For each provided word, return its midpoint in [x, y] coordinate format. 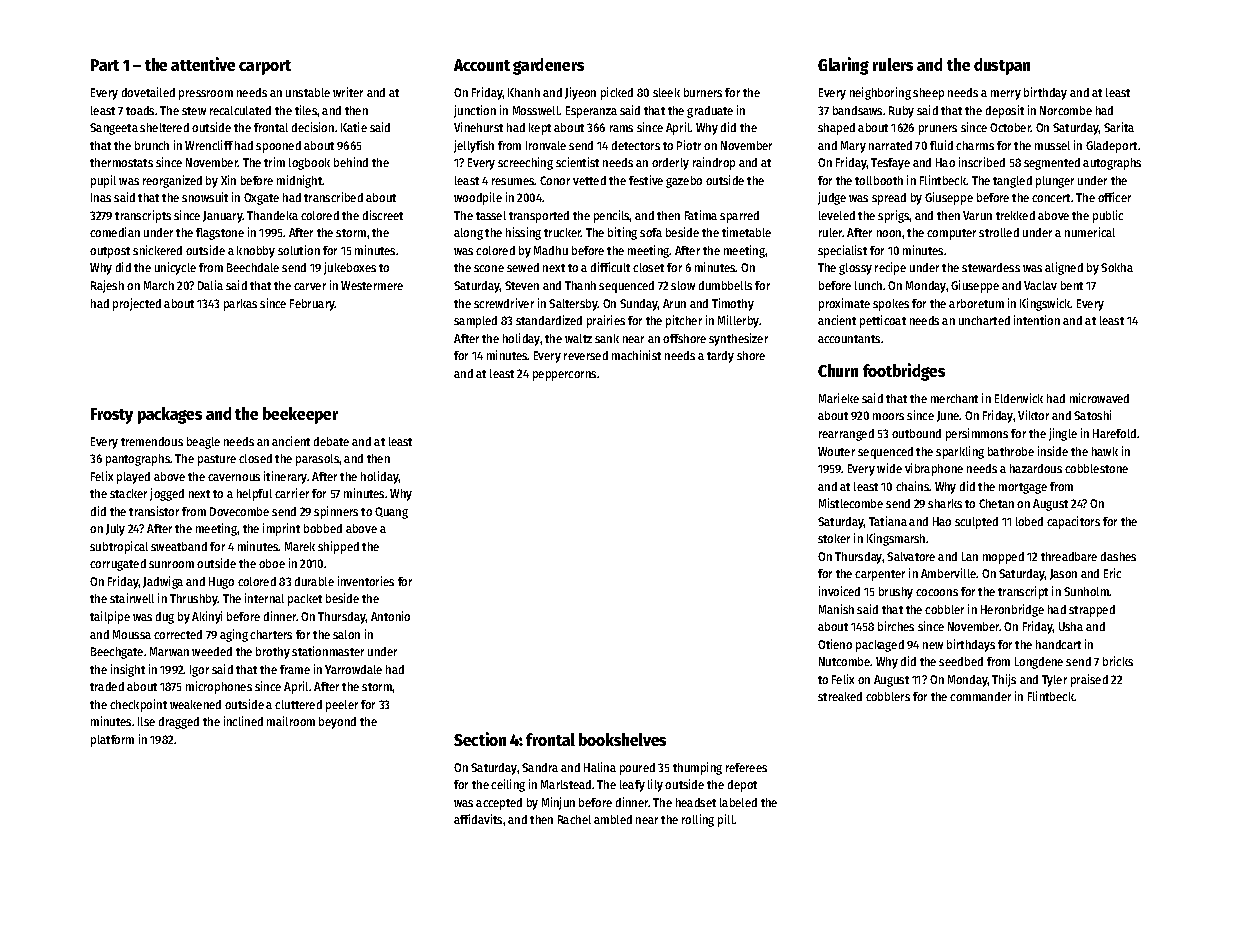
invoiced [839, 591]
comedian [115, 232]
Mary [853, 147]
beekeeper [300, 415]
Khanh [524, 92]
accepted [499, 804]
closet [648, 267]
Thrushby [194, 600]
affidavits [478, 819]
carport [265, 67]
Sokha [1117, 267]
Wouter [836, 451]
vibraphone [934, 469]
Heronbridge [1012, 610]
